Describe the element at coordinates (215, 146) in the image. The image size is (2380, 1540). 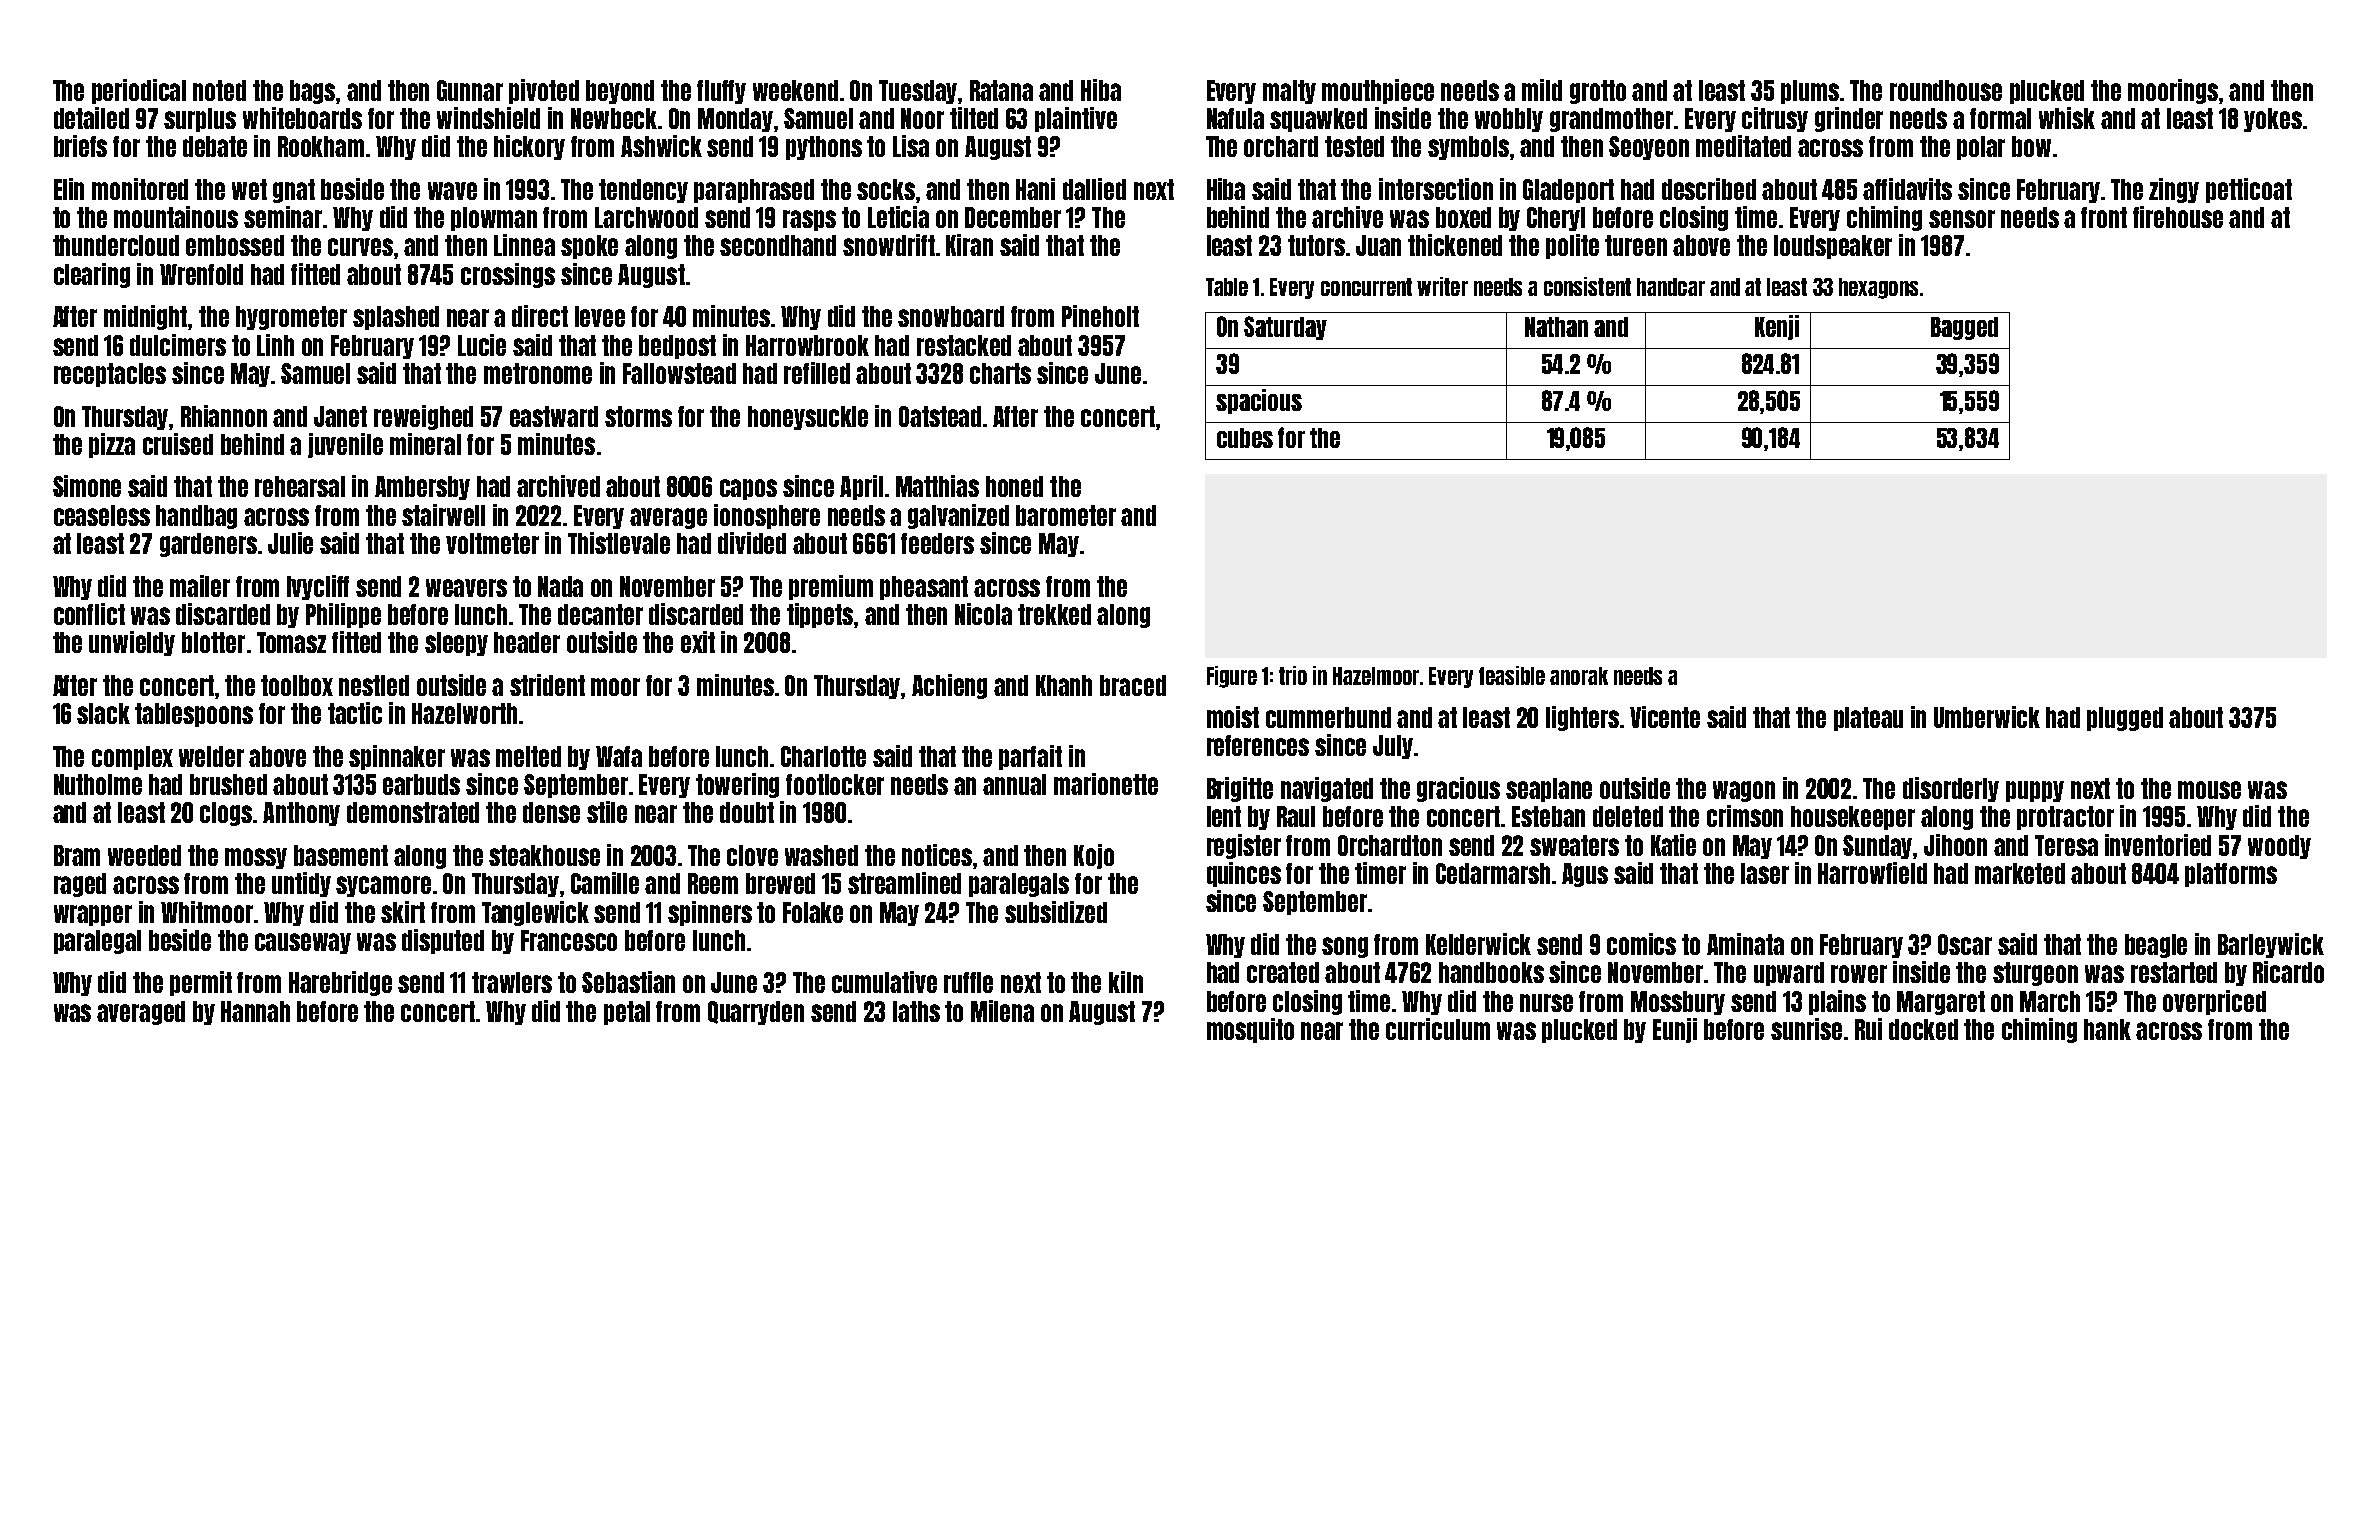
I see `debate` at that location.
